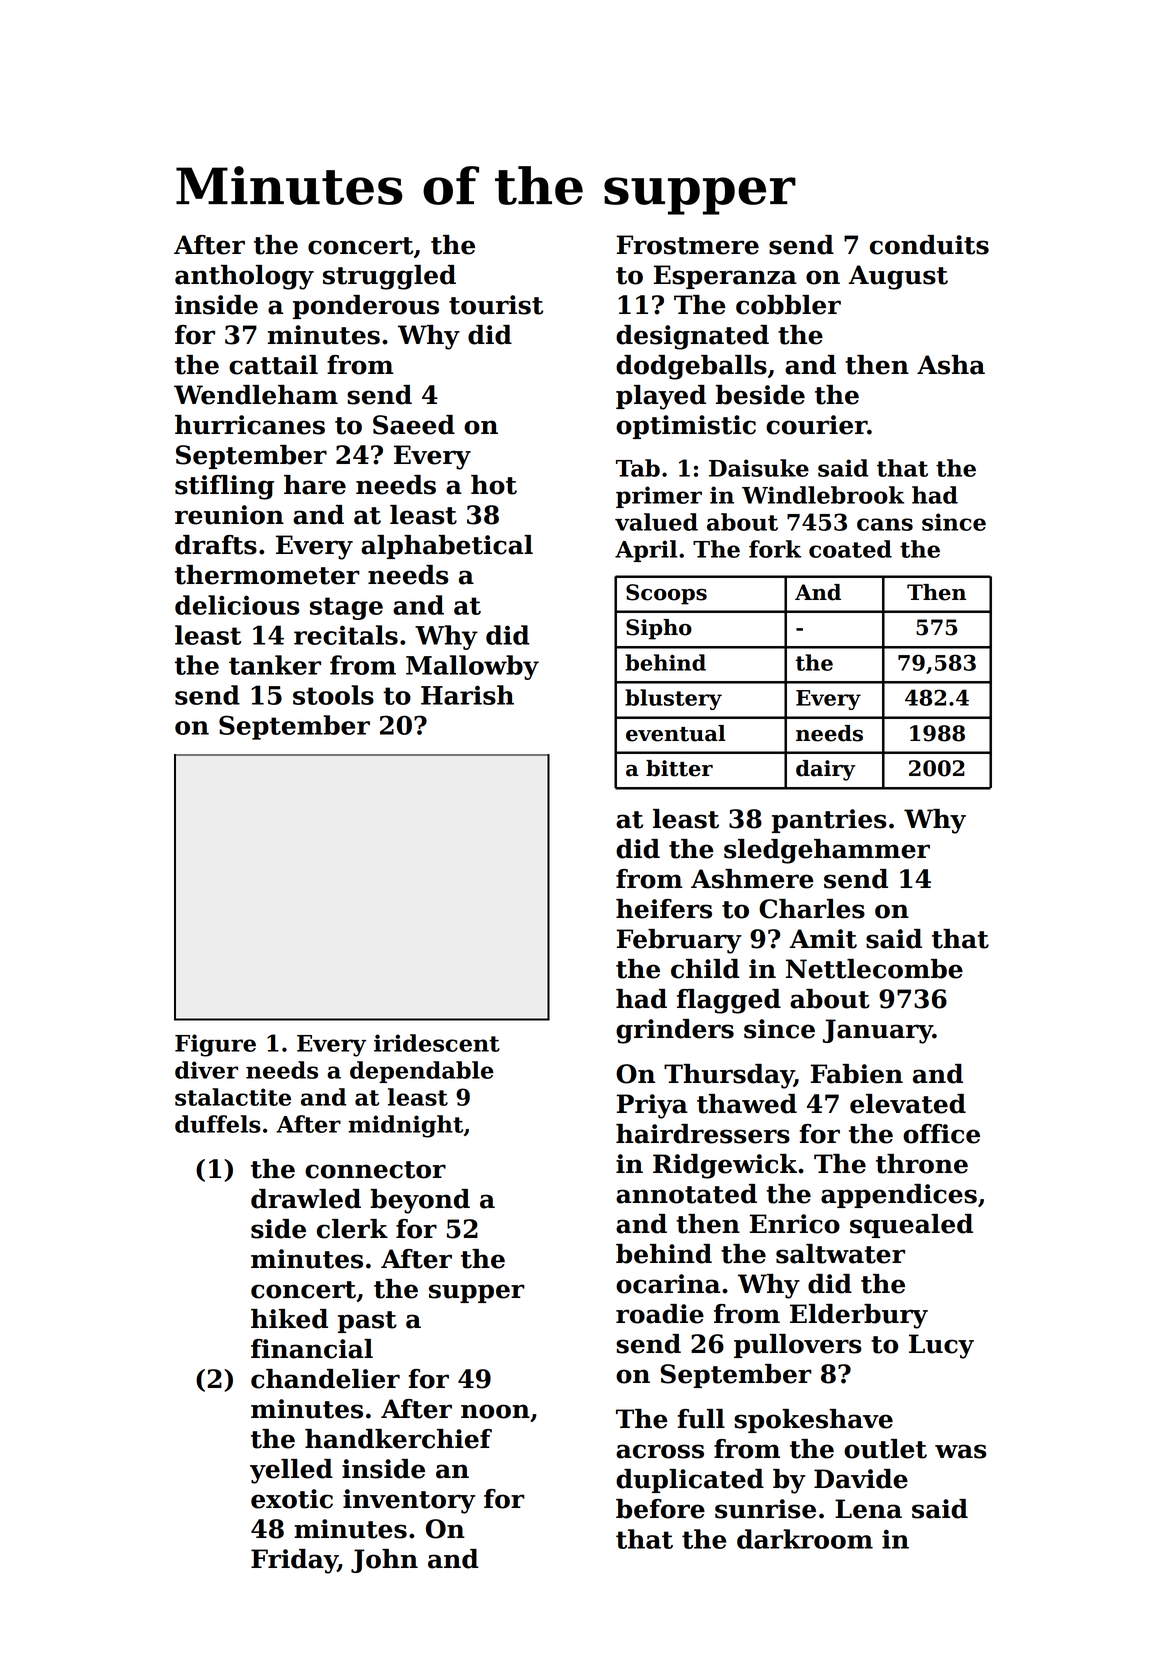  Describe the element at coordinates (660, 1509) in the image. I see `before` at that location.
